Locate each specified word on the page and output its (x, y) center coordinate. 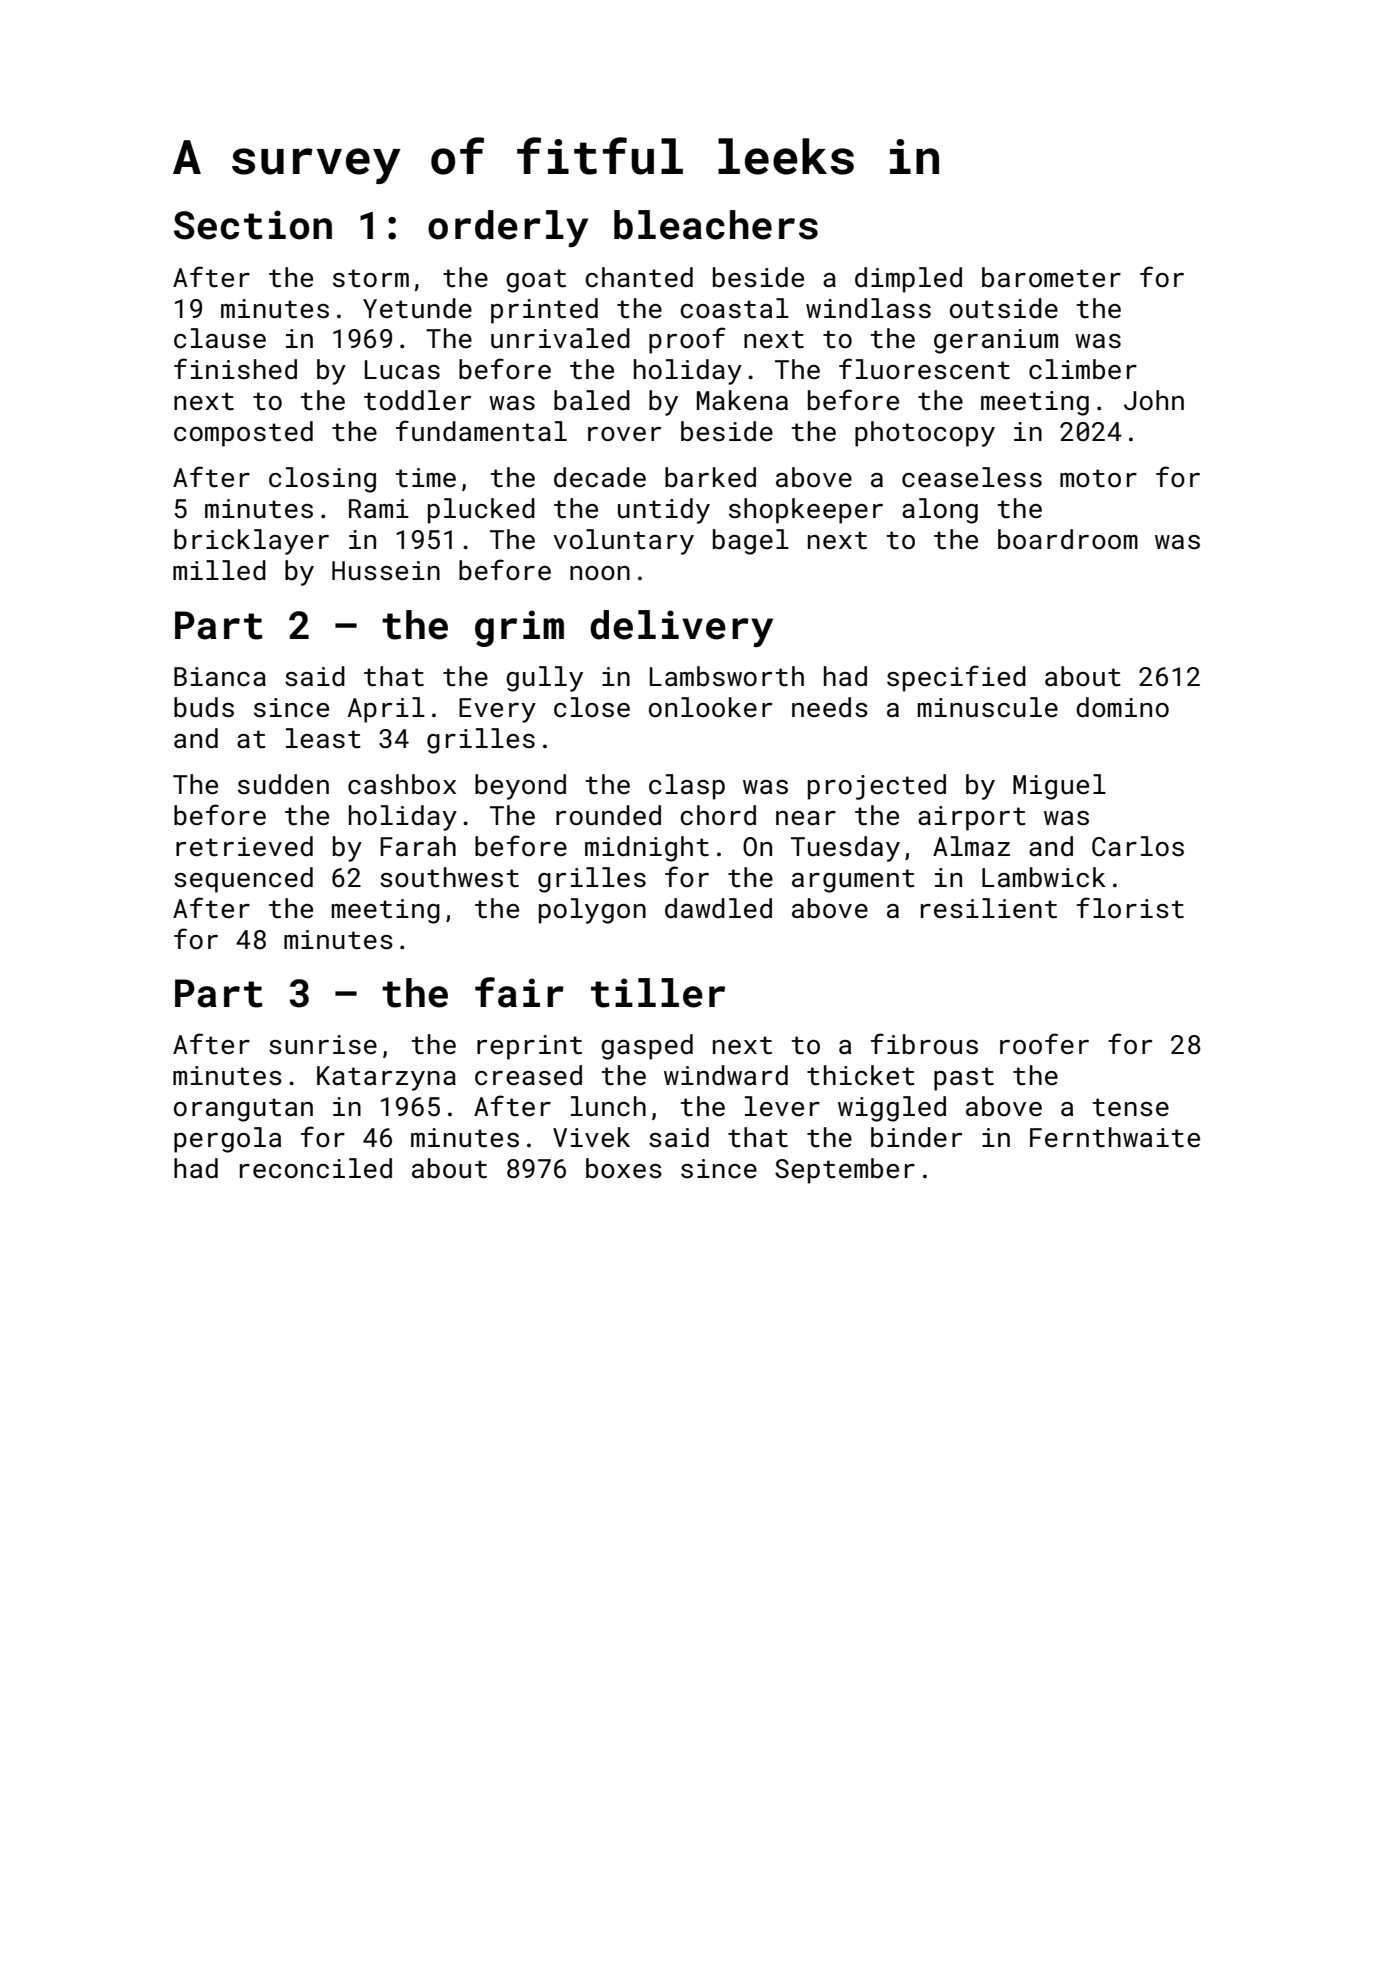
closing (322, 480)
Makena (742, 400)
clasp (687, 787)
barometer (1051, 277)
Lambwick (1044, 877)
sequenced (243, 880)
